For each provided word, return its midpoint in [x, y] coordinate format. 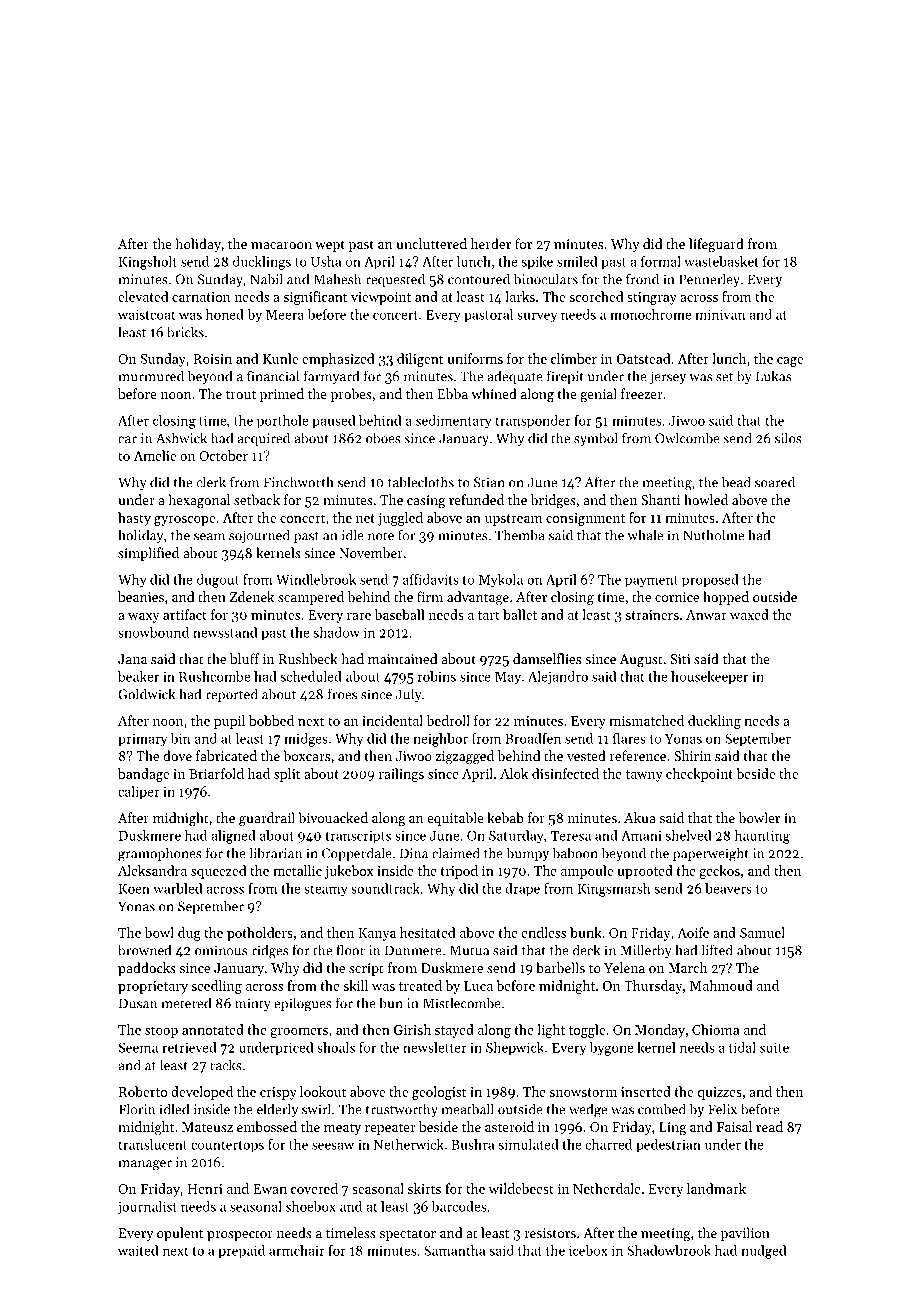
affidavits [431, 579]
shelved [688, 835]
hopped [726, 598]
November [371, 552]
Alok [514, 773]
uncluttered [431, 243]
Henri [205, 1189]
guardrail [267, 819]
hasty [134, 519]
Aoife [693, 932]
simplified [148, 554]
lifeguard [716, 245]
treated [420, 985]
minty [253, 1004]
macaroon [281, 245]
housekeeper [709, 678]
